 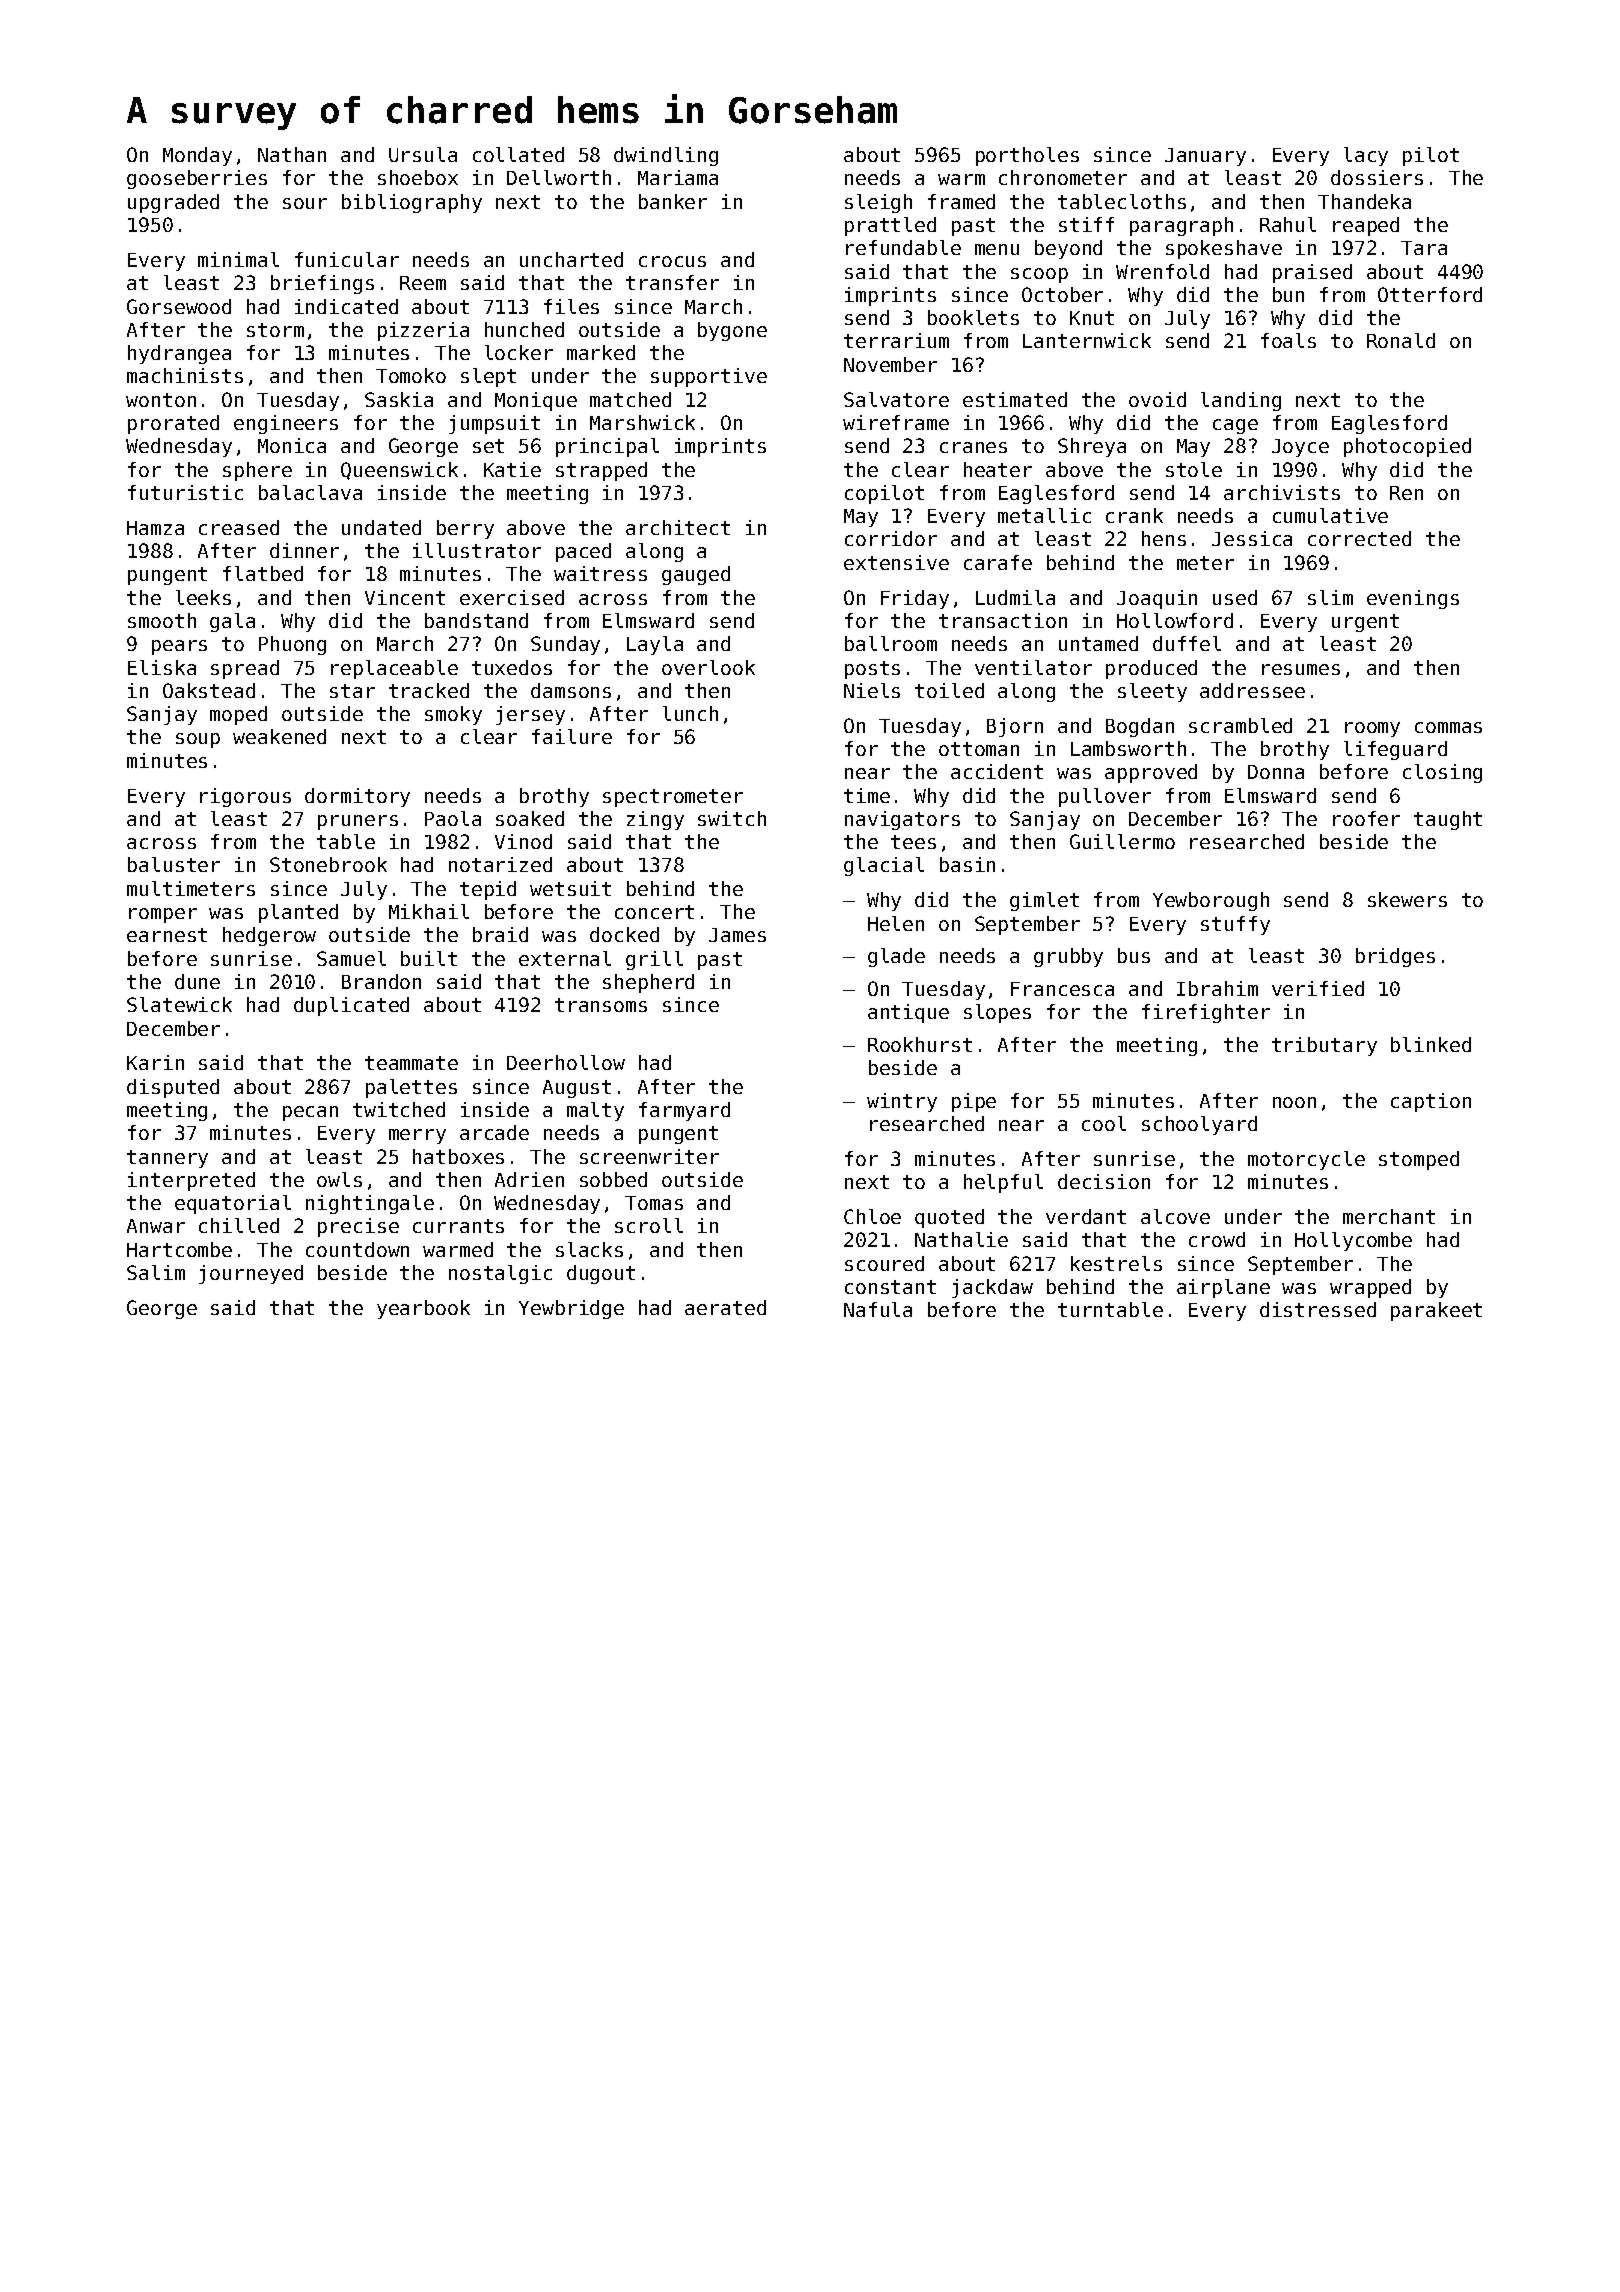 What do you see at coordinates (708, 667) in the screenshot?
I see `overlook` at bounding box center [708, 667].
